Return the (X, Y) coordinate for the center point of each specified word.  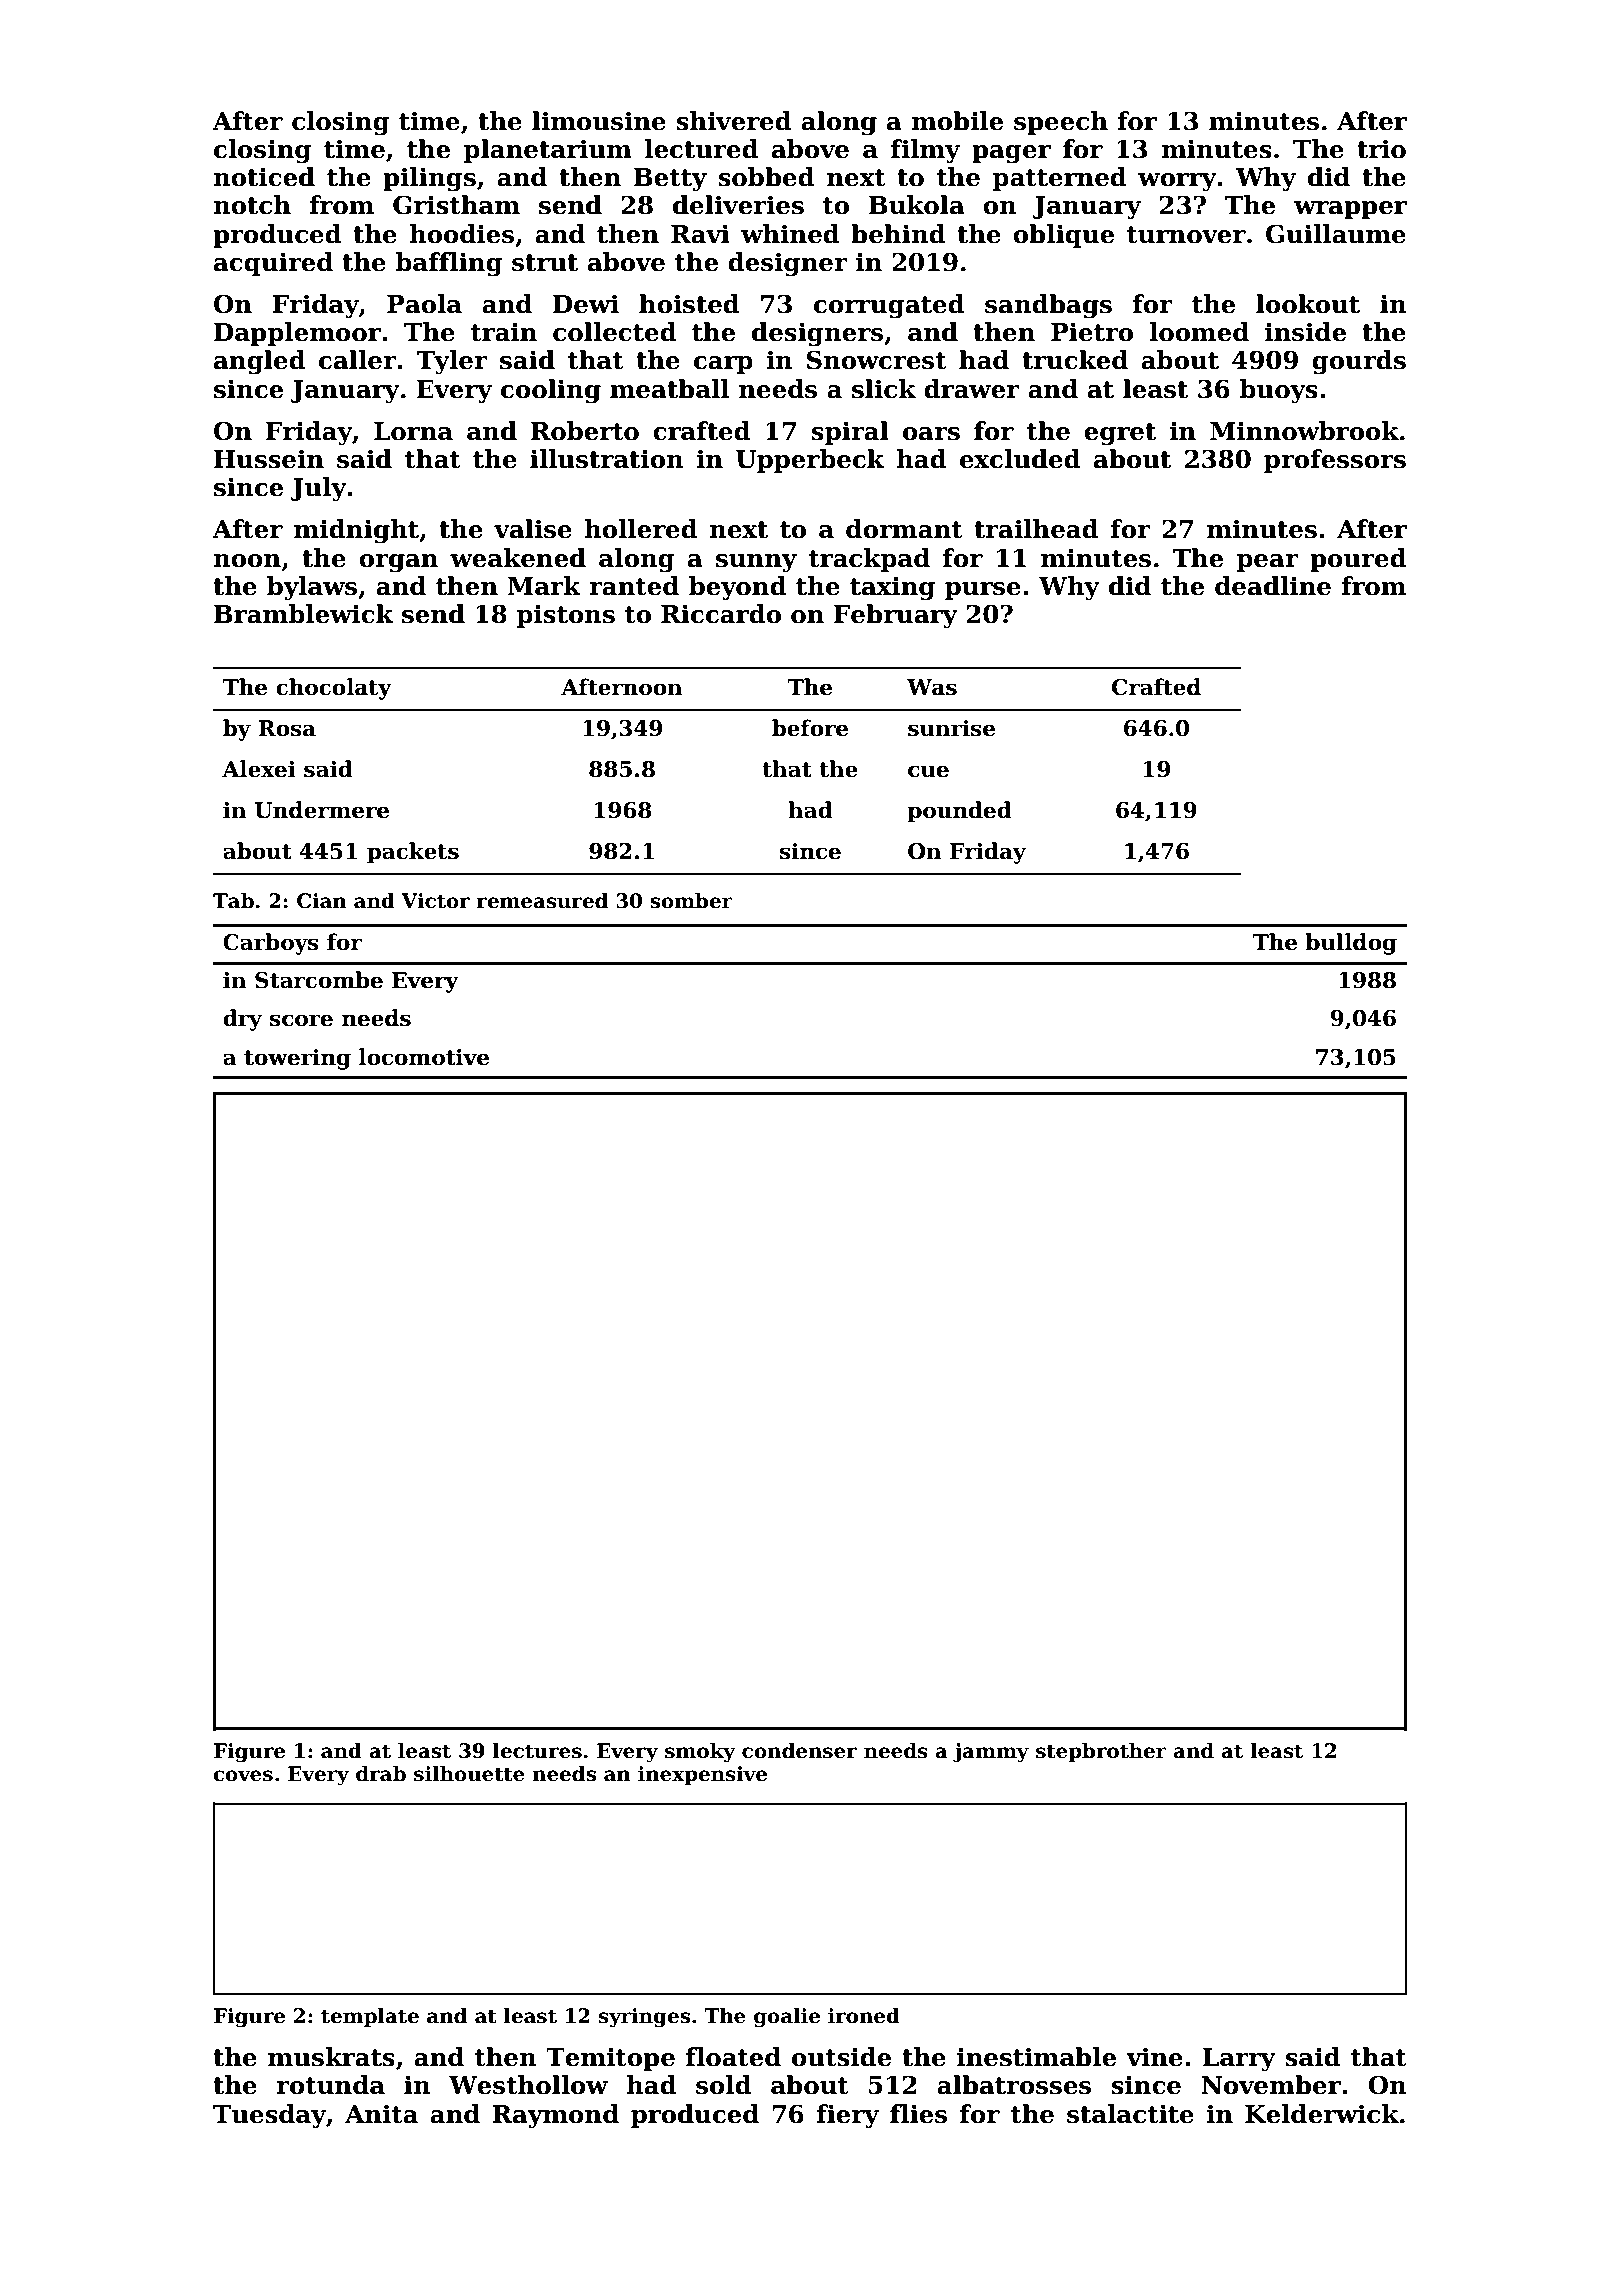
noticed (264, 177)
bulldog (1351, 944)
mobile (957, 121)
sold (724, 2085)
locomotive (424, 1057)
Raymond (555, 2116)
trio (1381, 149)
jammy (991, 1753)
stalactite (1130, 2114)
